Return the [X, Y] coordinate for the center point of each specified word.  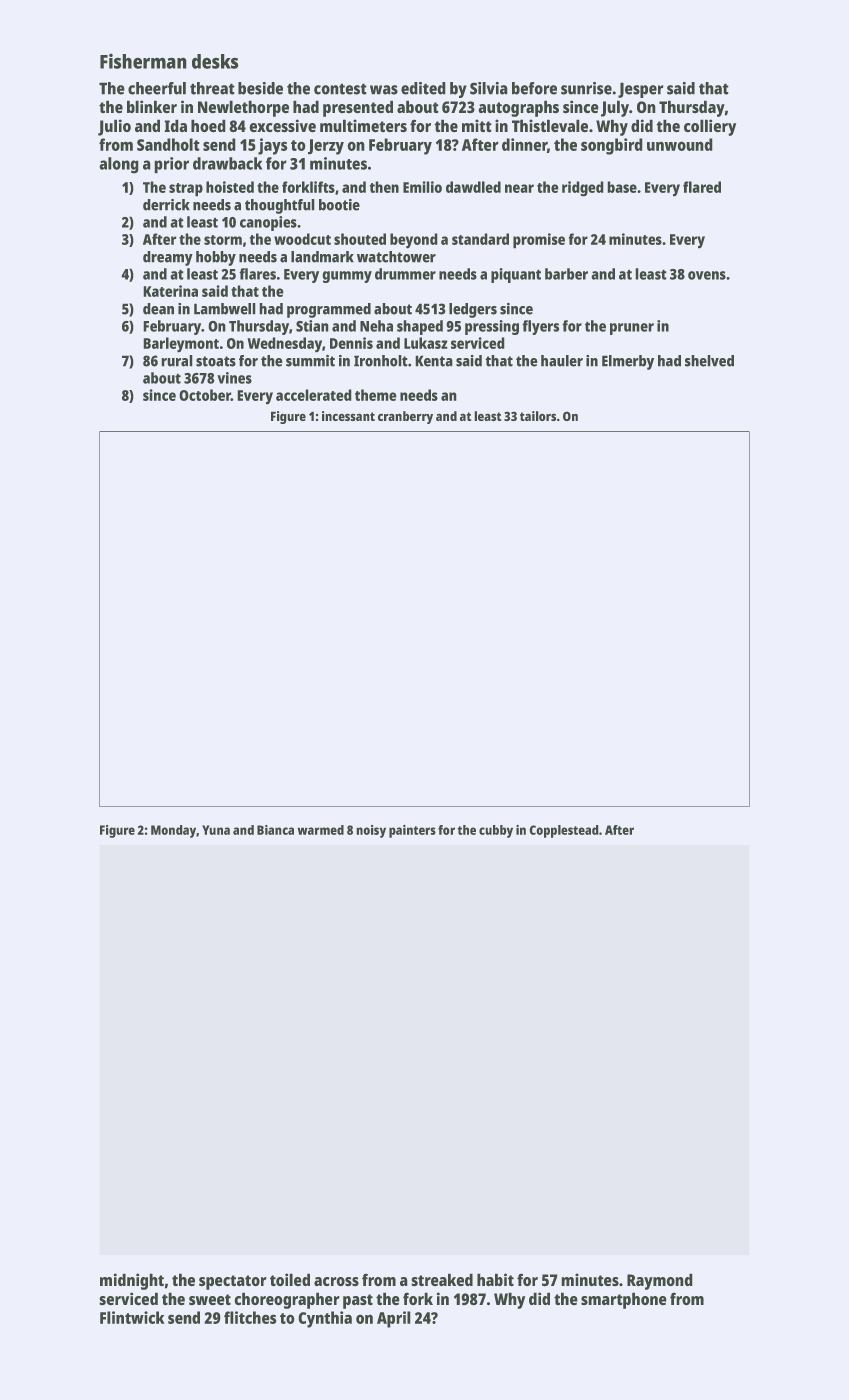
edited [423, 88]
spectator [232, 1282]
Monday [173, 831]
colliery [710, 127]
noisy [371, 831]
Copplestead [564, 831]
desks [215, 61]
